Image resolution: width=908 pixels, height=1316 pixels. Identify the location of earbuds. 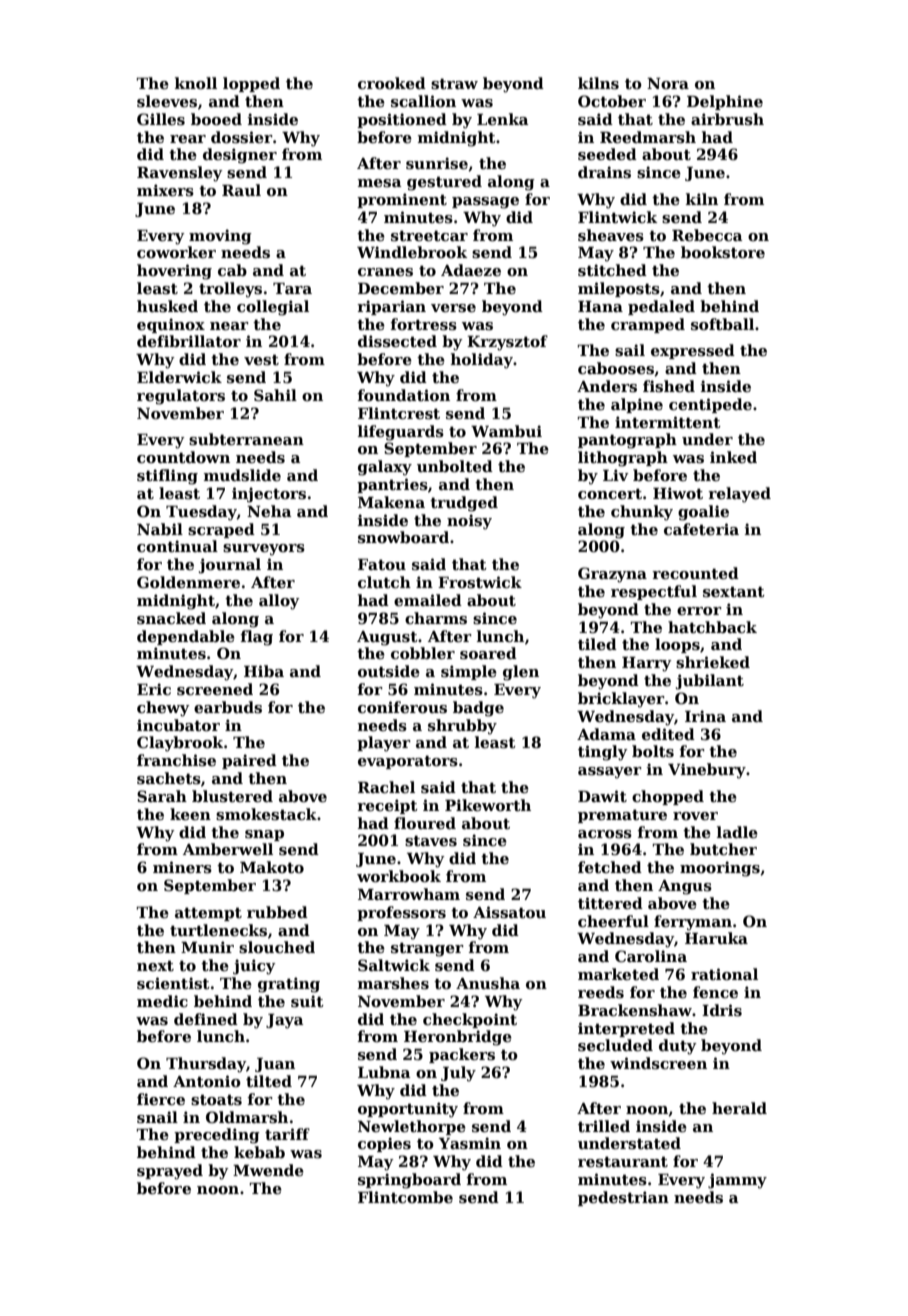
(228, 707).
